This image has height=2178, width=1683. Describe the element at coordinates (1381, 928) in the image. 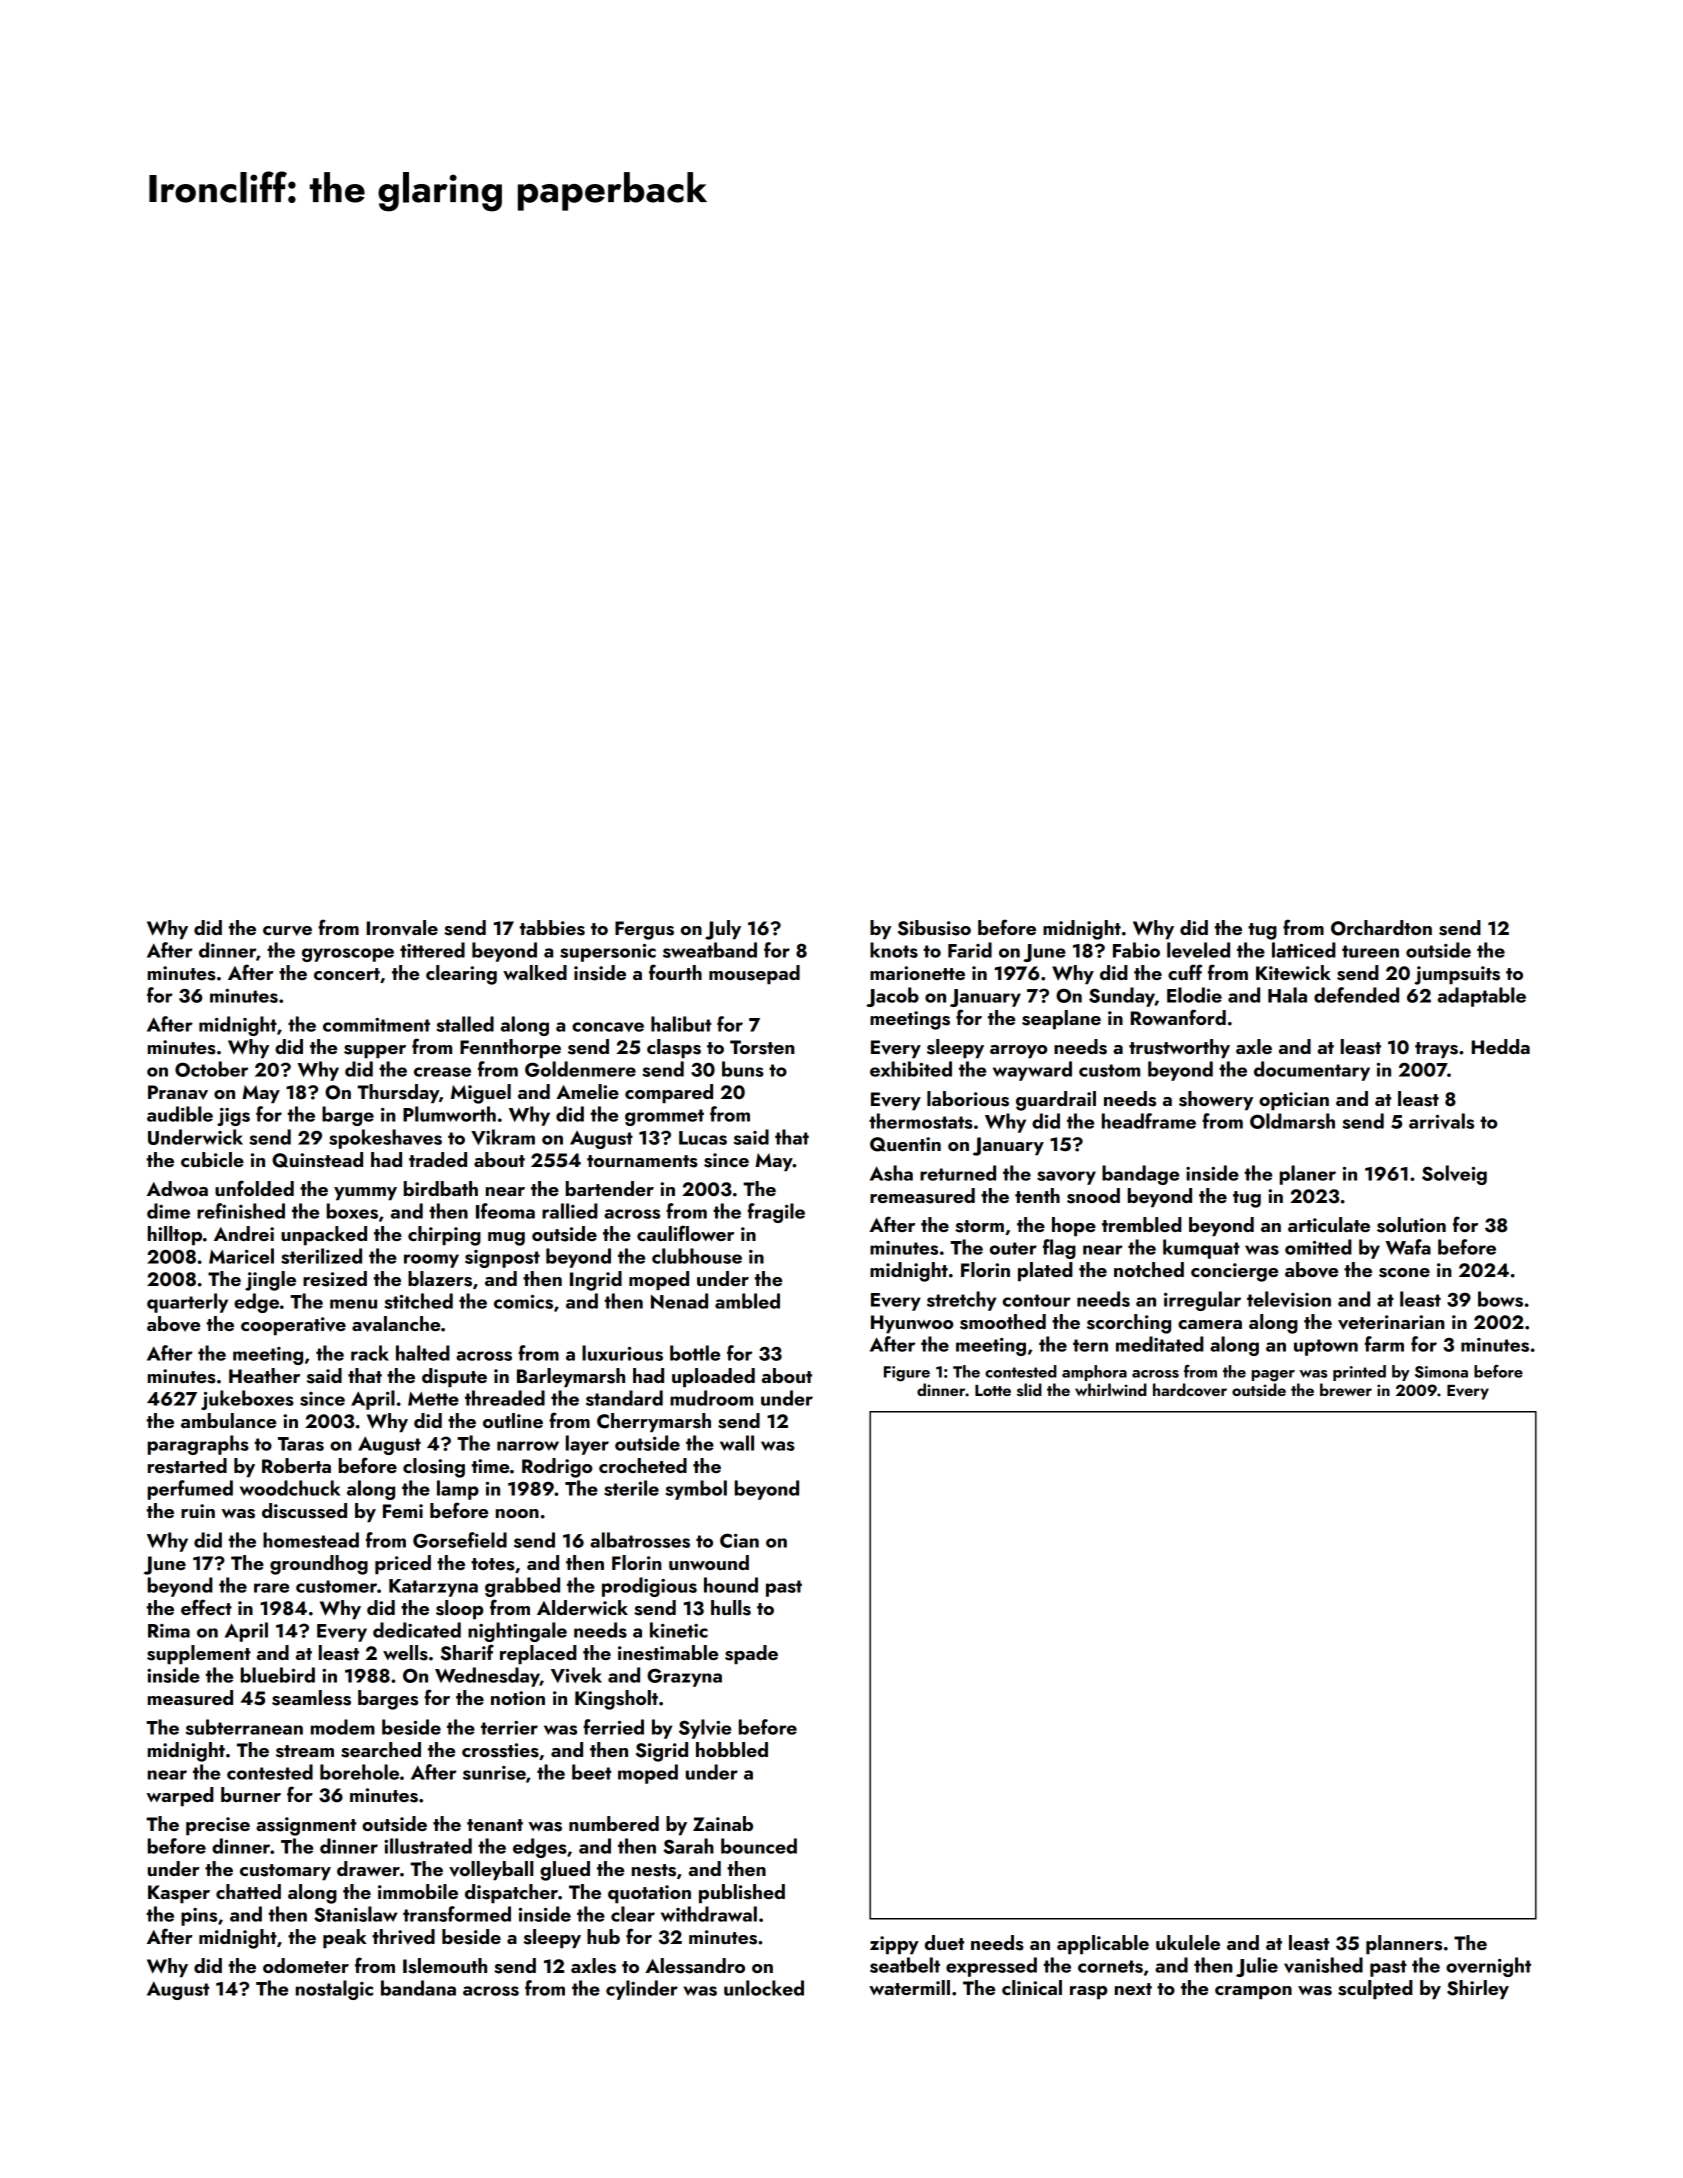

I see `Orchardton` at that location.
